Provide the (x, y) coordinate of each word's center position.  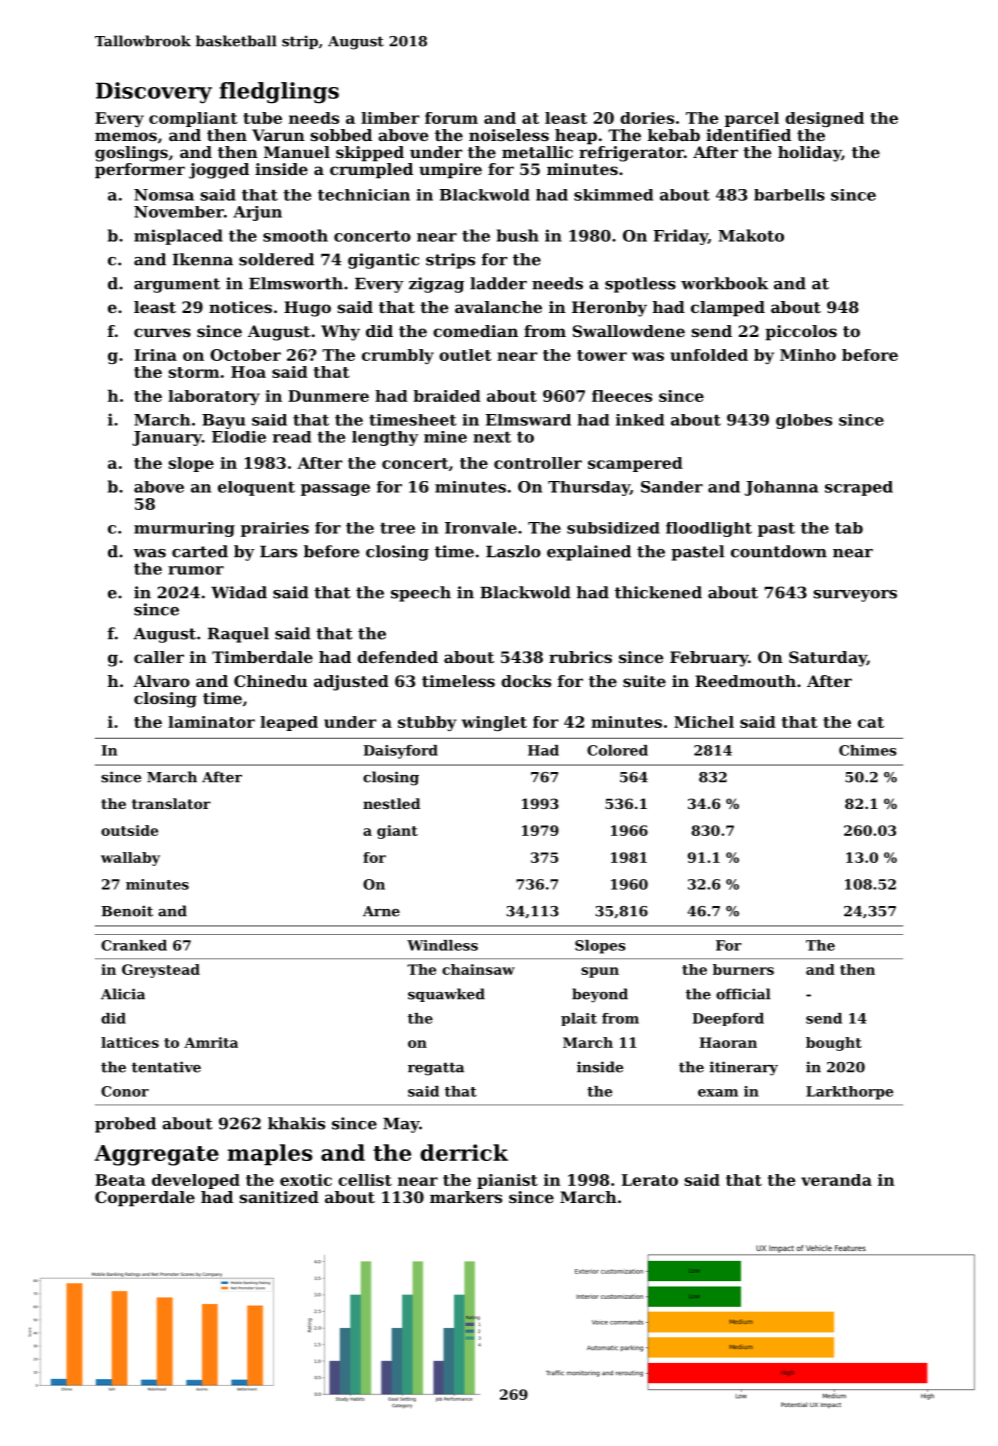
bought (834, 1044)
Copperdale (145, 1199)
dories (647, 118)
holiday (809, 154)
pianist (507, 1181)
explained (589, 553)
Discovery (154, 93)
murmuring (184, 529)
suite (644, 681)
